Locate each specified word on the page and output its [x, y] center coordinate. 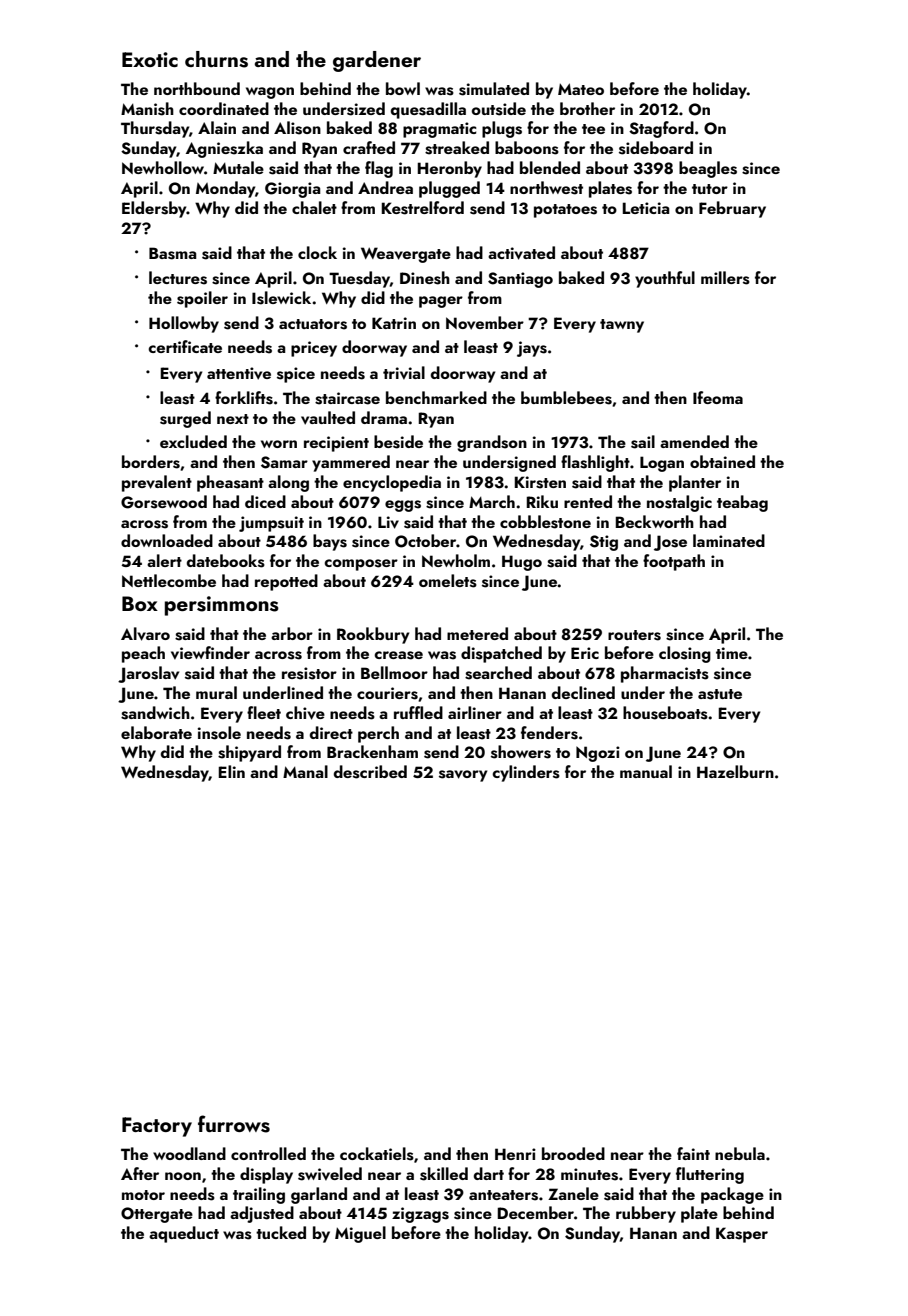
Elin [232, 771]
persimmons [222, 606]
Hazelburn [735, 771]
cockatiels [377, 1154]
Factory [157, 1127]
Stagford [661, 129]
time [732, 653]
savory [463, 776]
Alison [297, 128]
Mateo [581, 89]
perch [378, 734]
